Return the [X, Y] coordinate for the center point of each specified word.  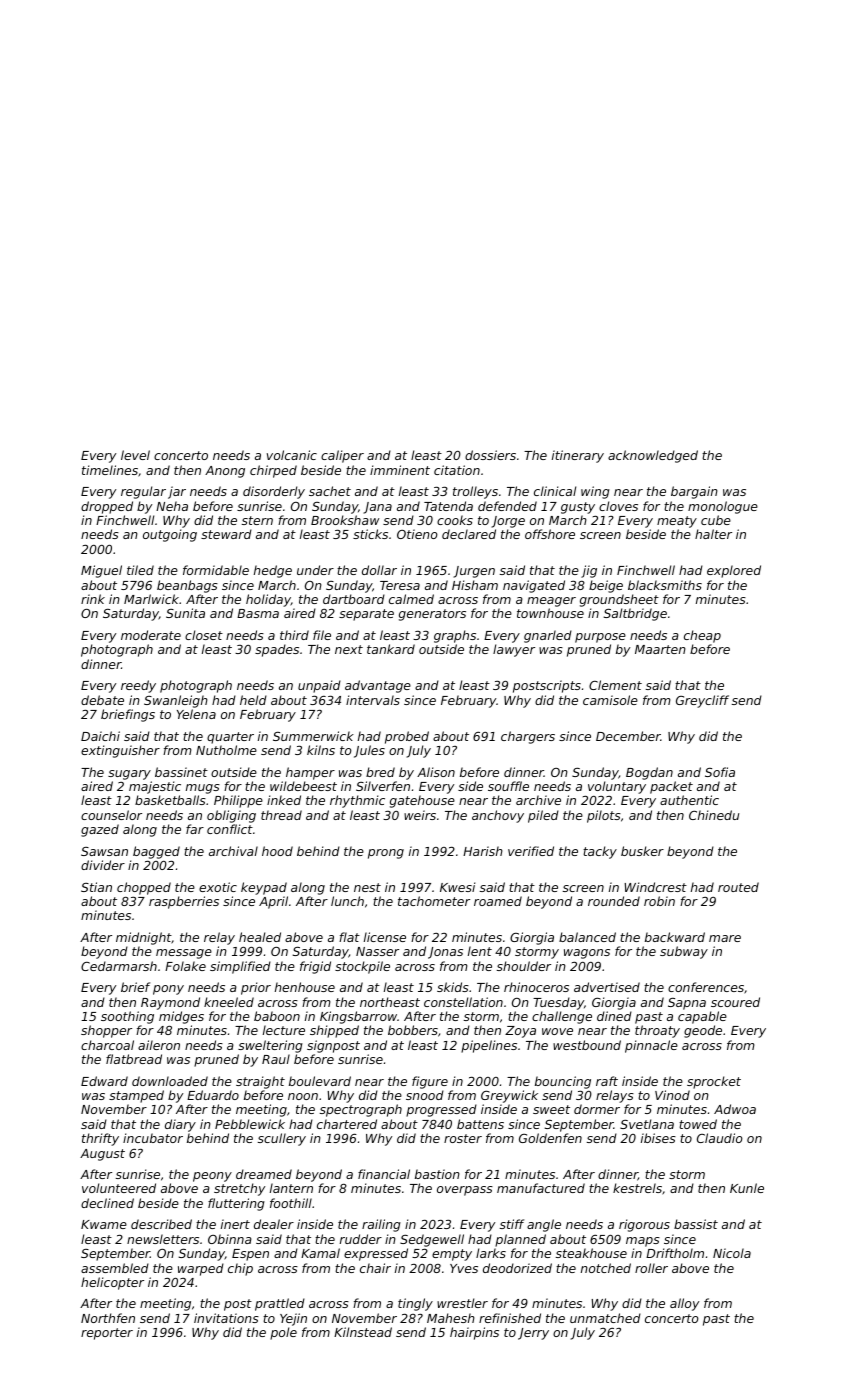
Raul [276, 1059]
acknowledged [653, 456]
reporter [107, 1334]
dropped [107, 507]
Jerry [533, 1334]
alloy [684, 1304]
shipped [334, 1031]
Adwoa [735, 1109]
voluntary [617, 787]
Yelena [196, 714]
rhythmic [357, 801]
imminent [400, 470]
